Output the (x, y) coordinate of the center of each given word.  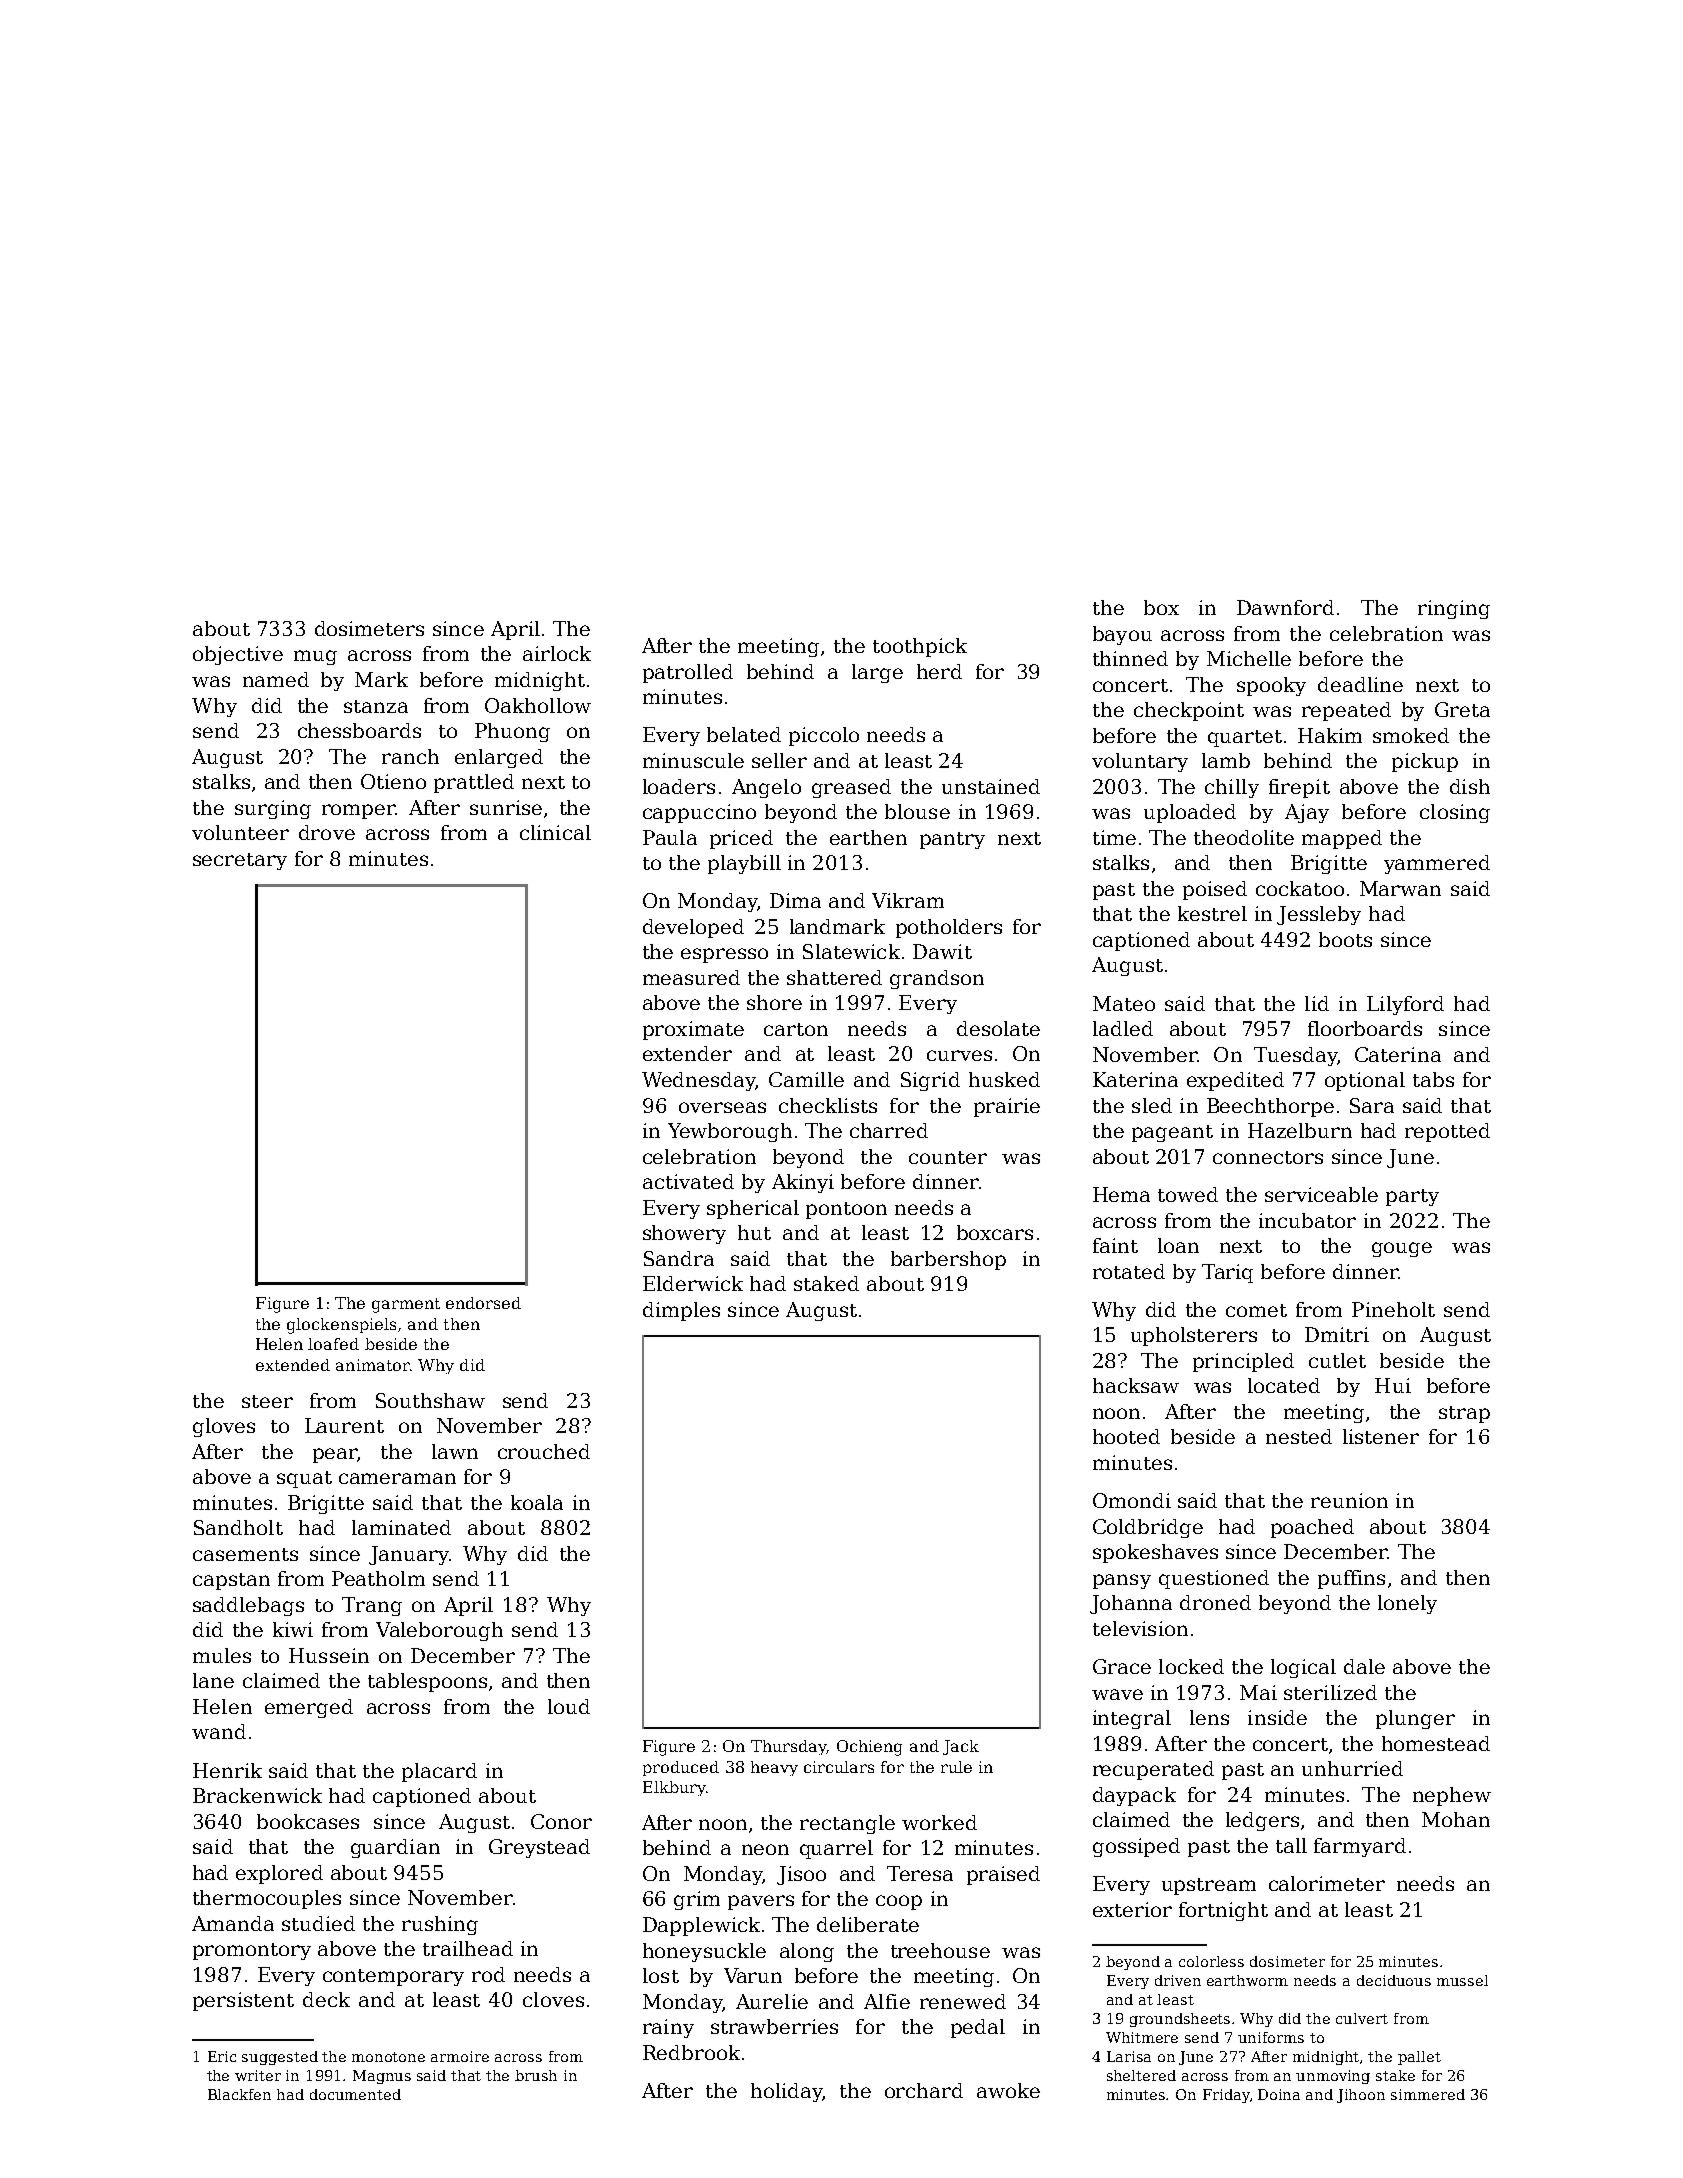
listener (1381, 1436)
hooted (1126, 1436)
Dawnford (1285, 607)
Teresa (920, 1873)
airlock (557, 653)
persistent (243, 2001)
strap (1464, 1414)
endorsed (483, 1303)
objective (238, 655)
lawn (455, 1451)
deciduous (1394, 1980)
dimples (681, 1311)
